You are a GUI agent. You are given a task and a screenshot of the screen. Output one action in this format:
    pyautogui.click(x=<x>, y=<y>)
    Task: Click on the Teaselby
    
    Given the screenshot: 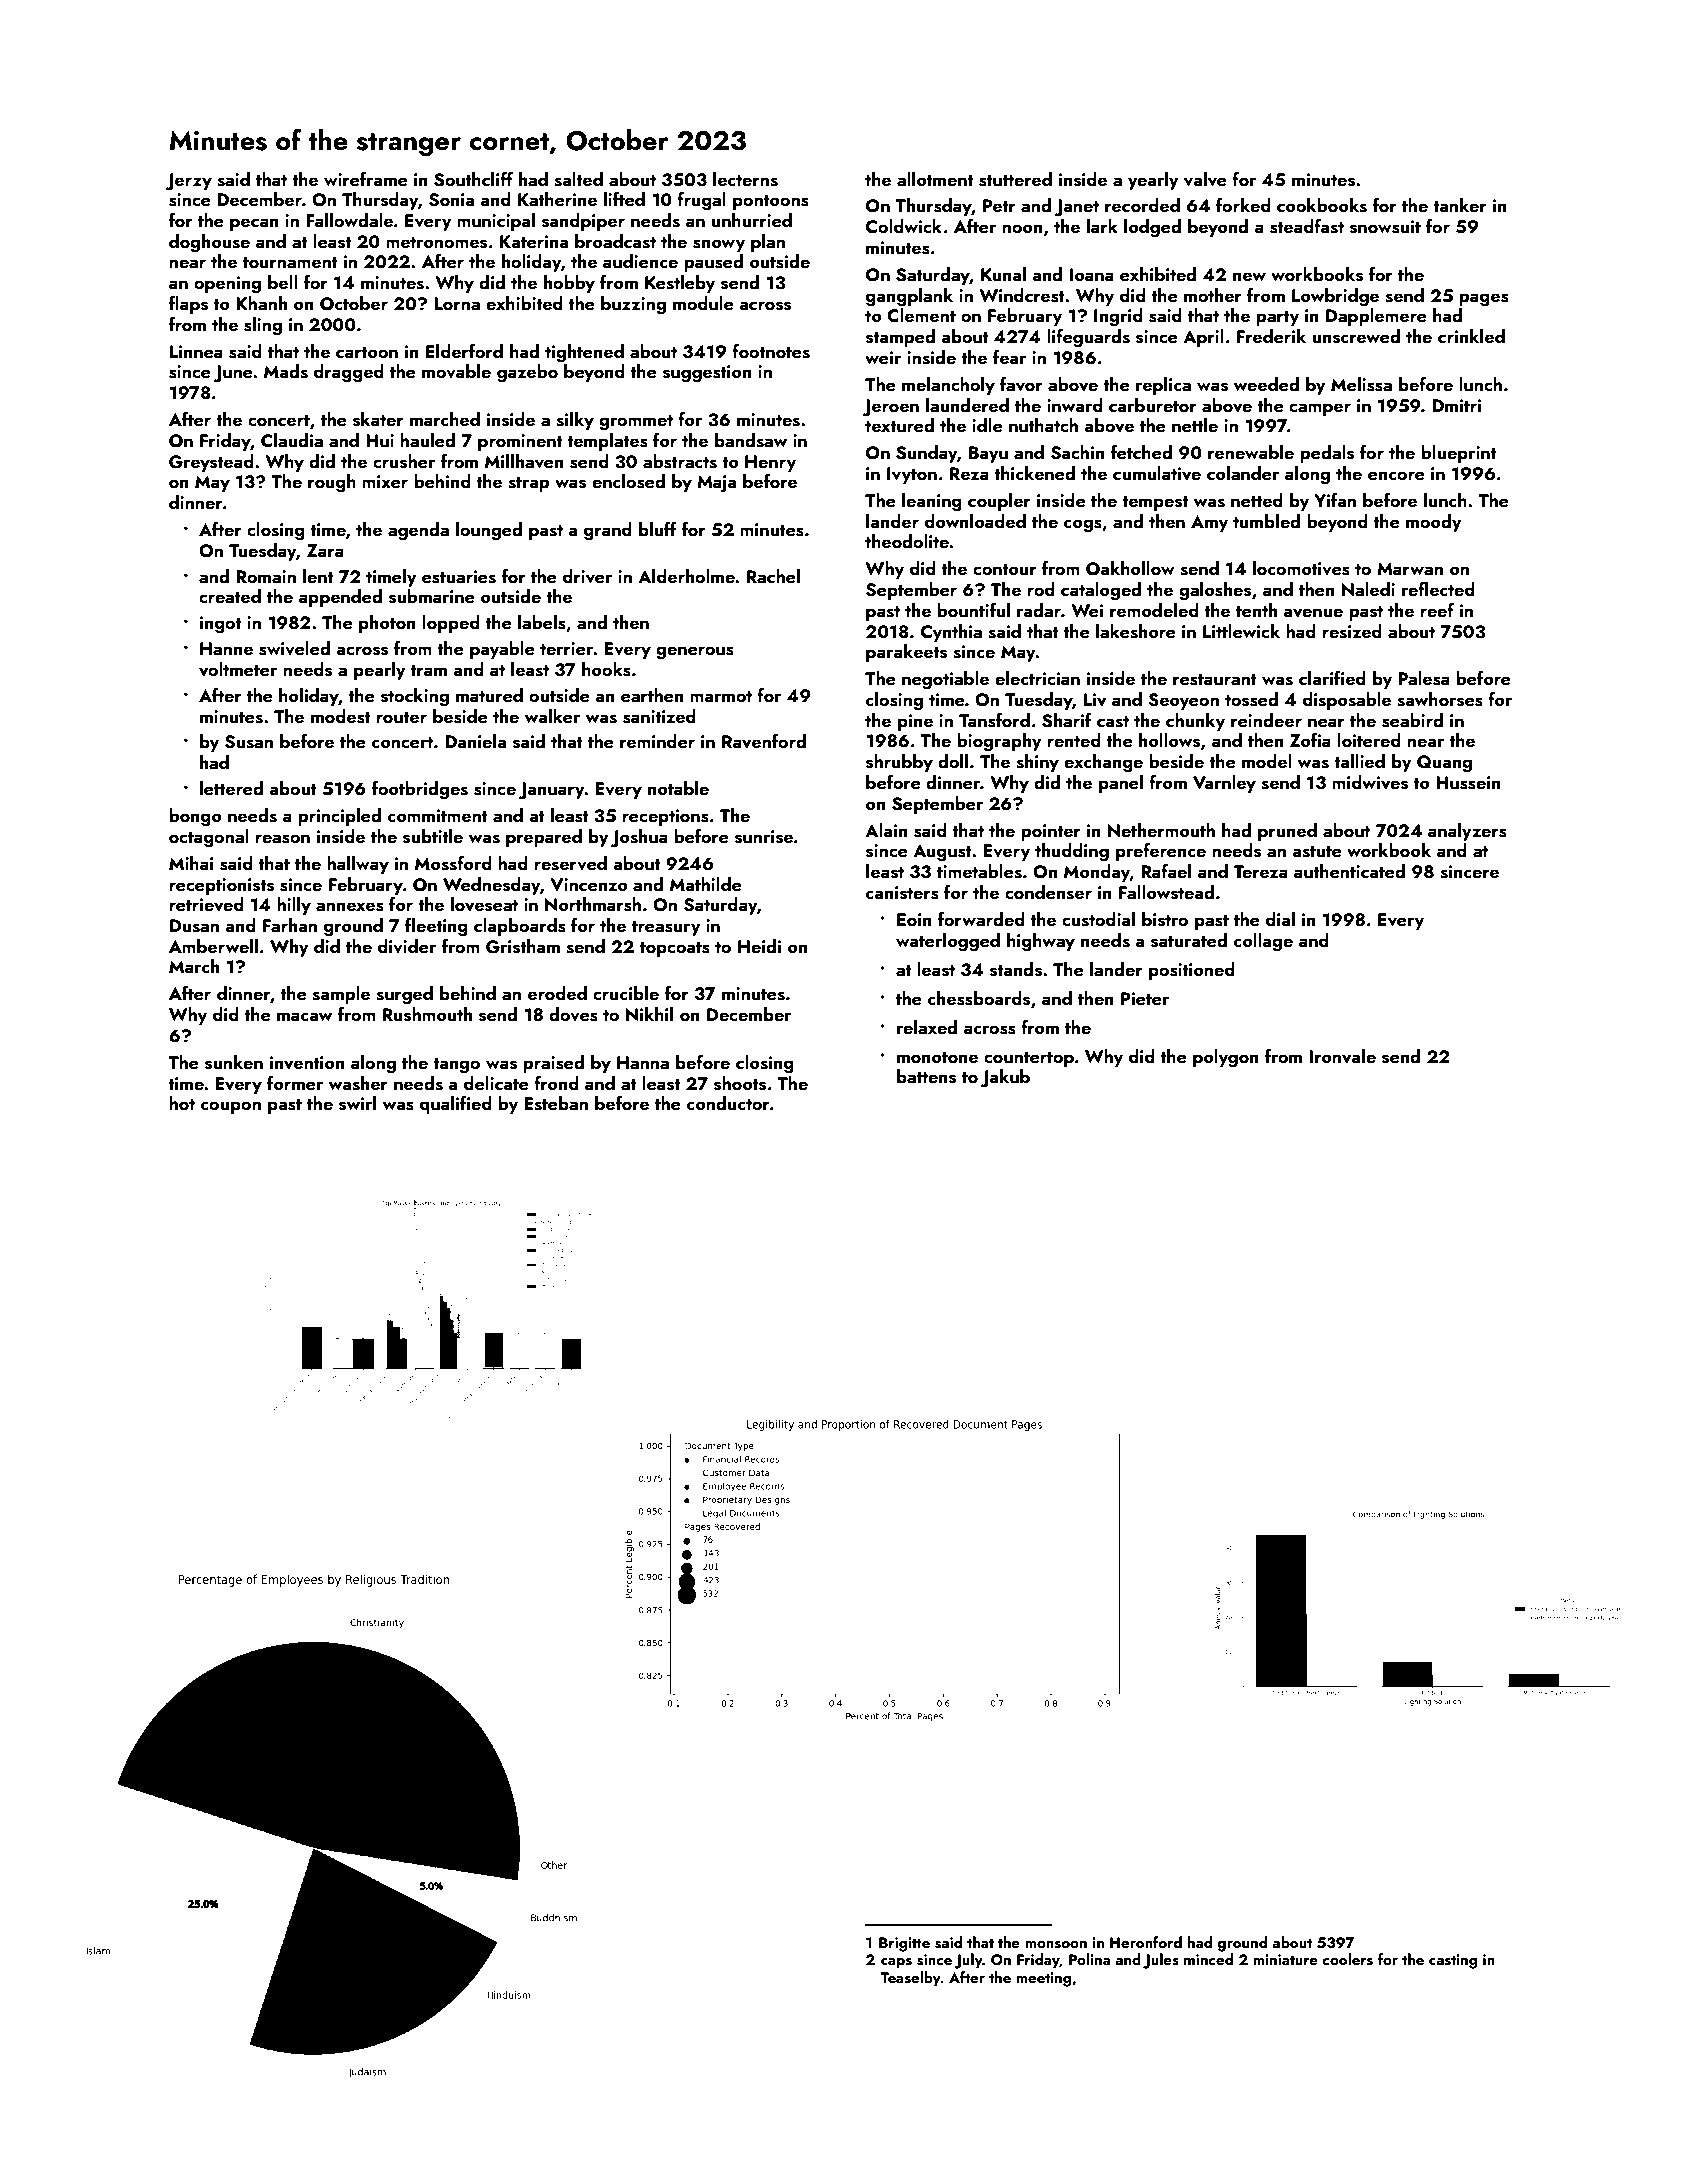 What is the action you would take?
    pyautogui.click(x=910, y=1979)
